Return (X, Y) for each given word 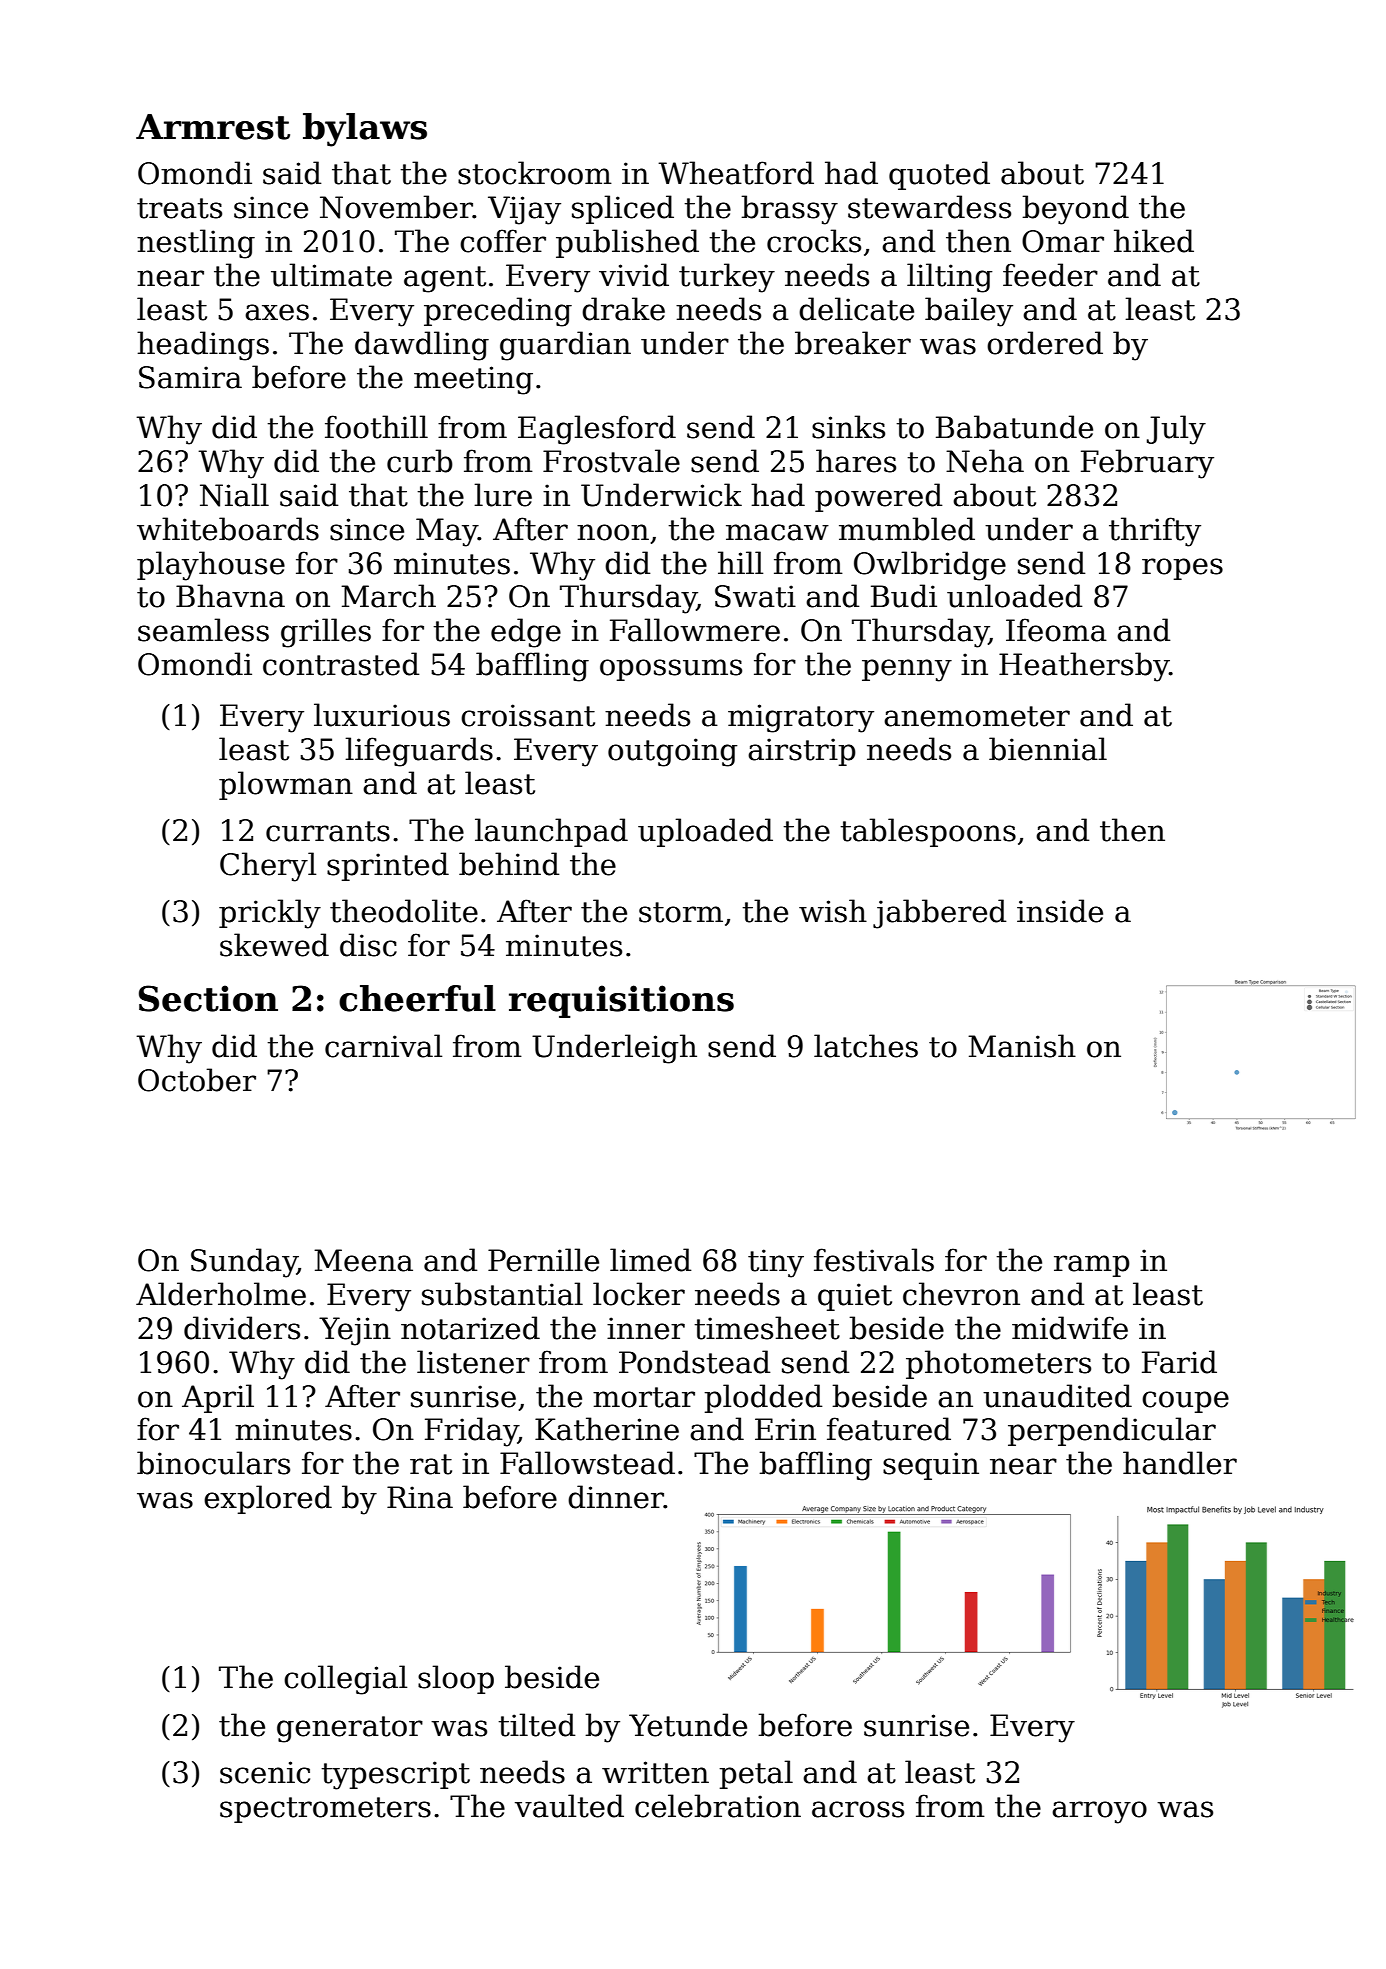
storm (681, 912)
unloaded (1014, 596)
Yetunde (688, 1725)
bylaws (365, 130)
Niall (234, 495)
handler (1180, 1463)
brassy (789, 210)
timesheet (767, 1328)
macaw (777, 532)
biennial (1048, 749)
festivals (874, 1260)
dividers (242, 1328)
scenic (265, 1772)
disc (368, 945)
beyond (1075, 210)
